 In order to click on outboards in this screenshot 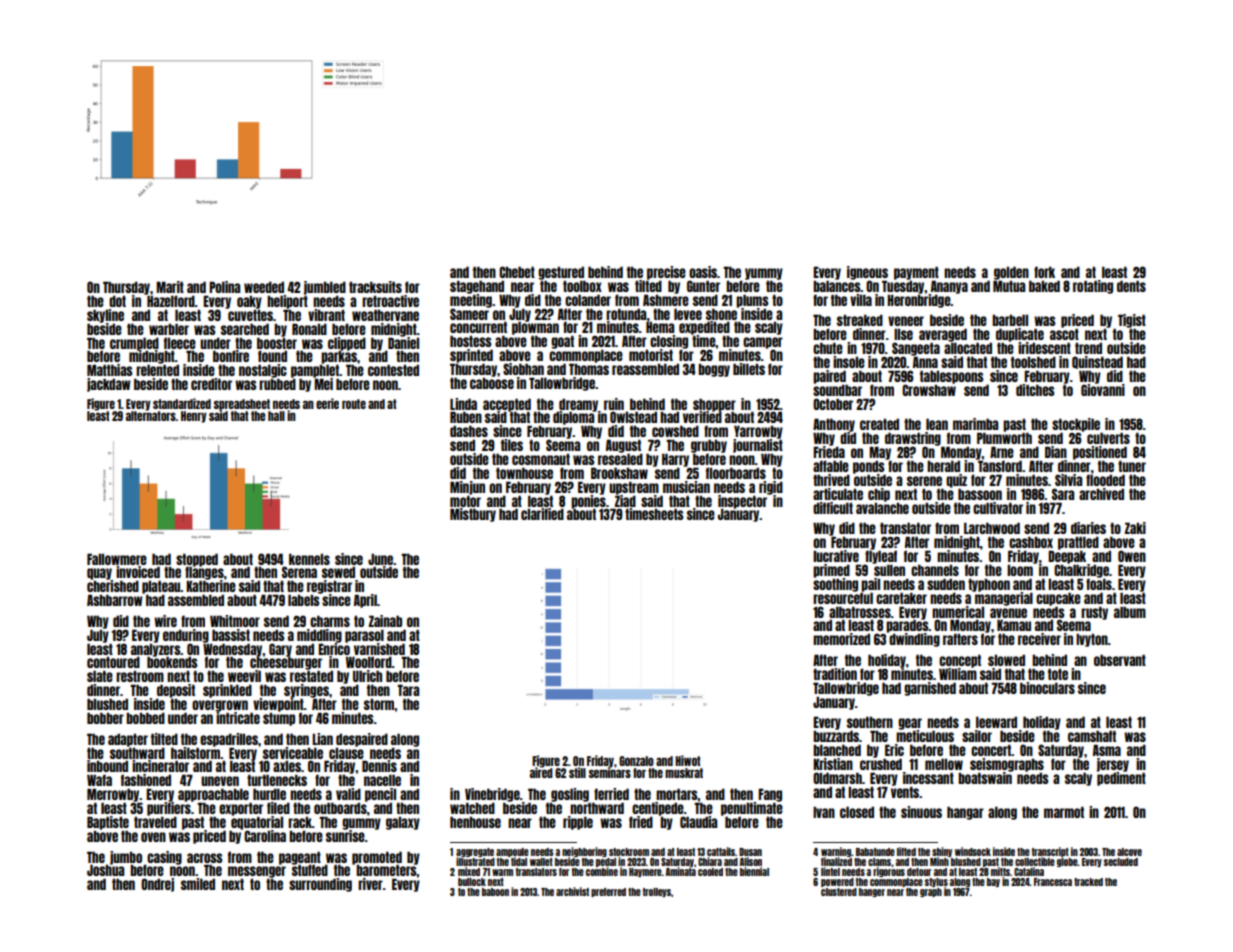, I will do `click(340, 808)`.
